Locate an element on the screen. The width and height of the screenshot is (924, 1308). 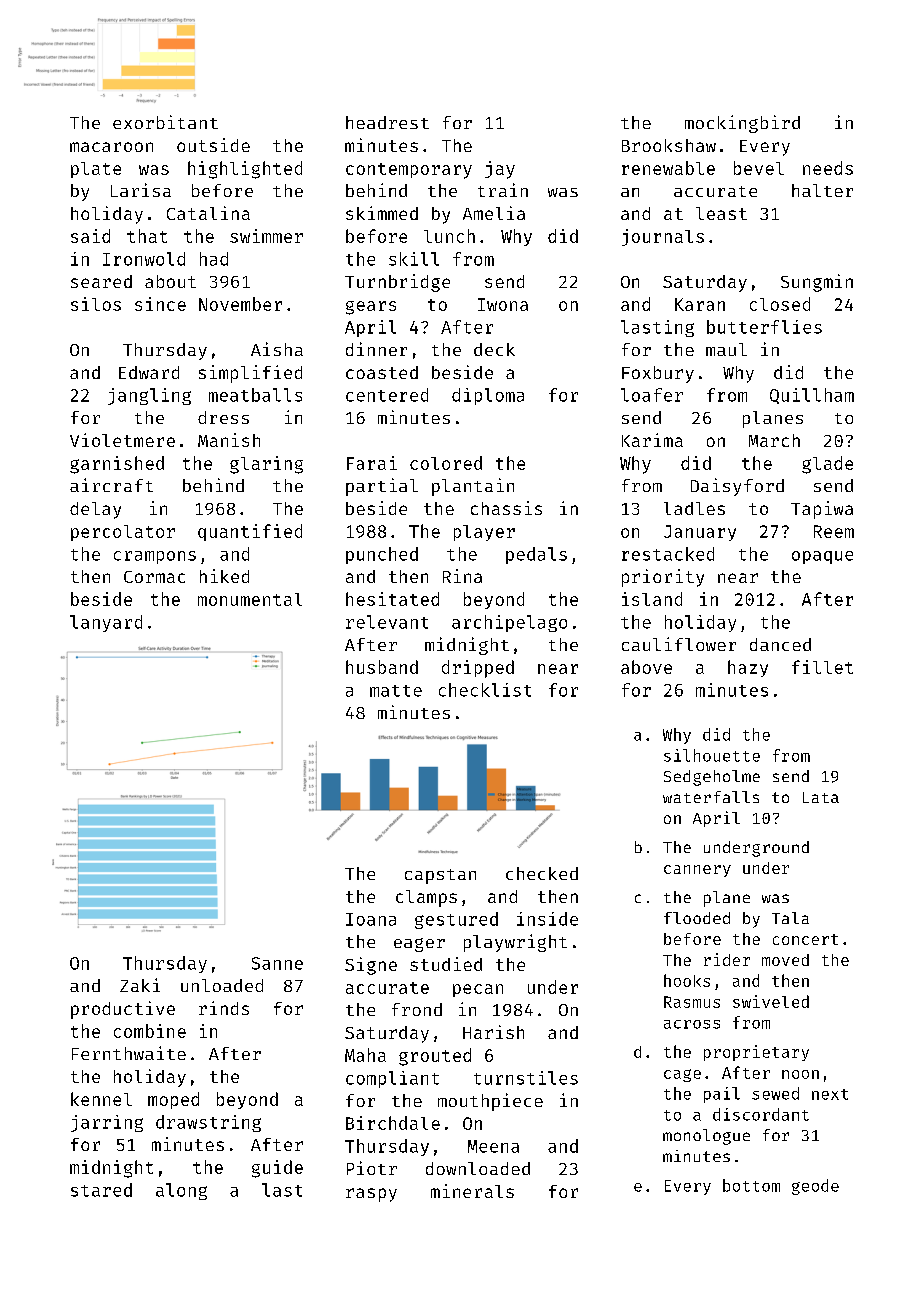
deck is located at coordinates (494, 349).
